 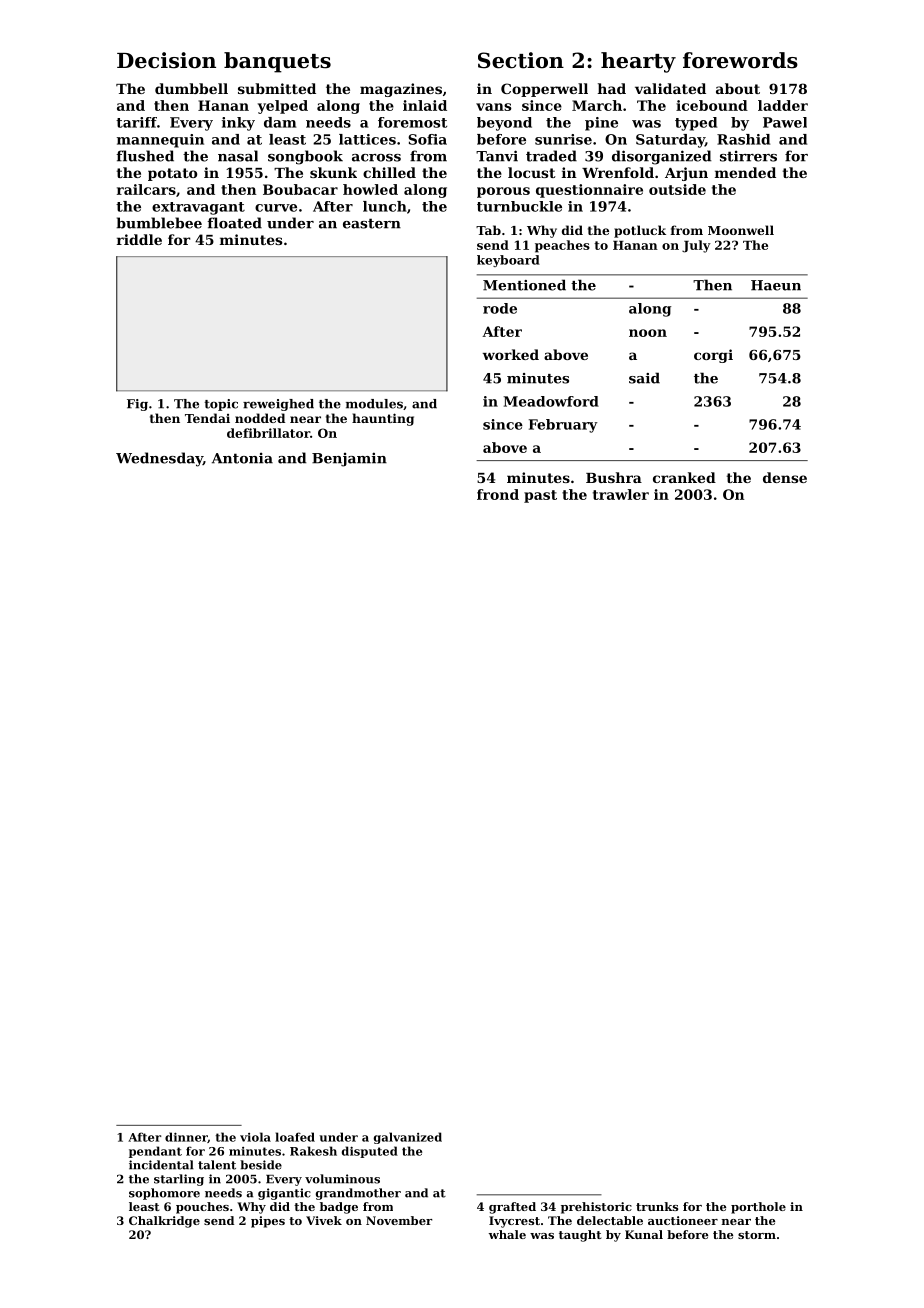 What do you see at coordinates (277, 62) in the document?
I see `banquets` at bounding box center [277, 62].
